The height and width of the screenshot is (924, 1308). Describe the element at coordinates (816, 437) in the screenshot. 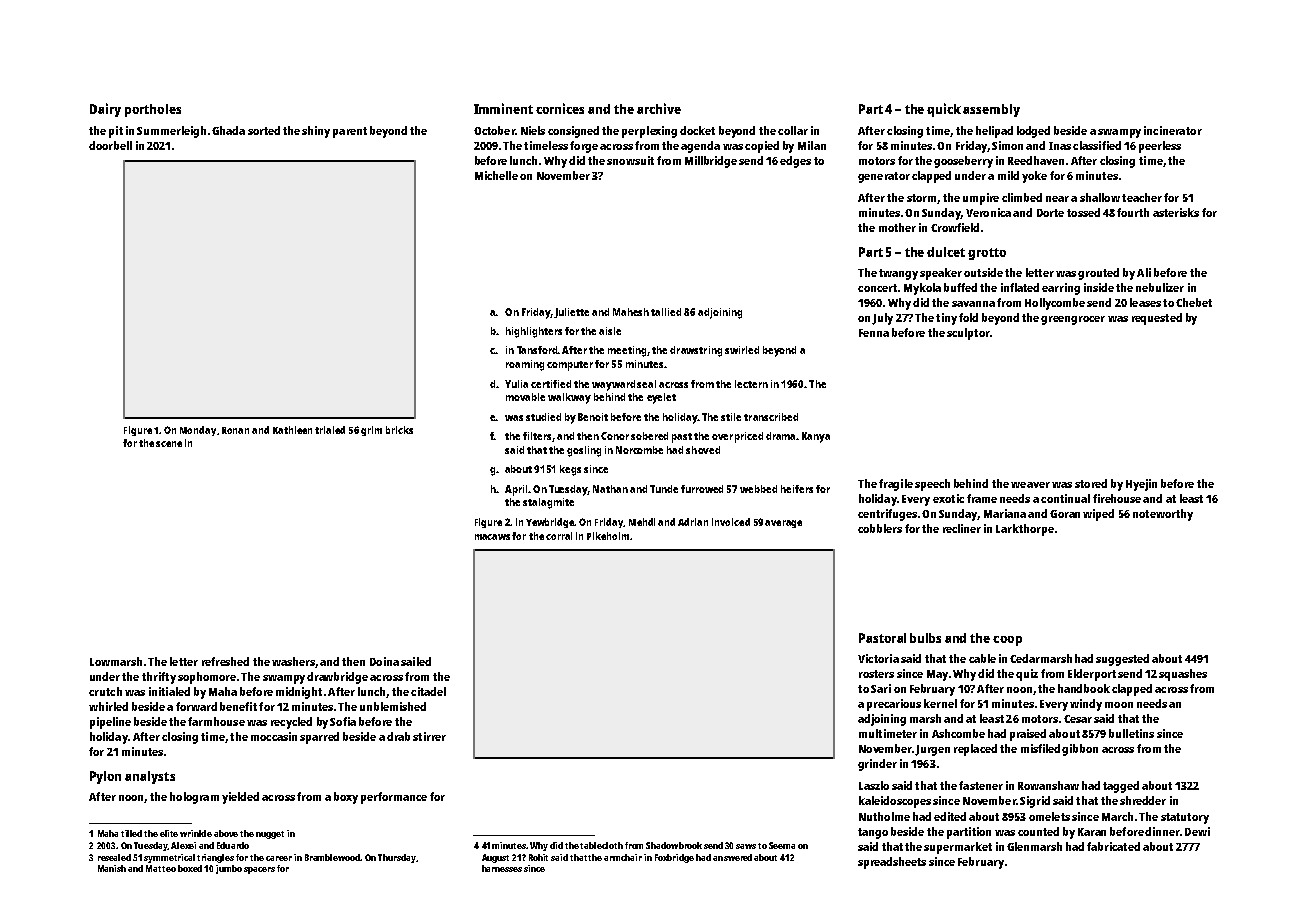

I see `Kanya` at that location.
